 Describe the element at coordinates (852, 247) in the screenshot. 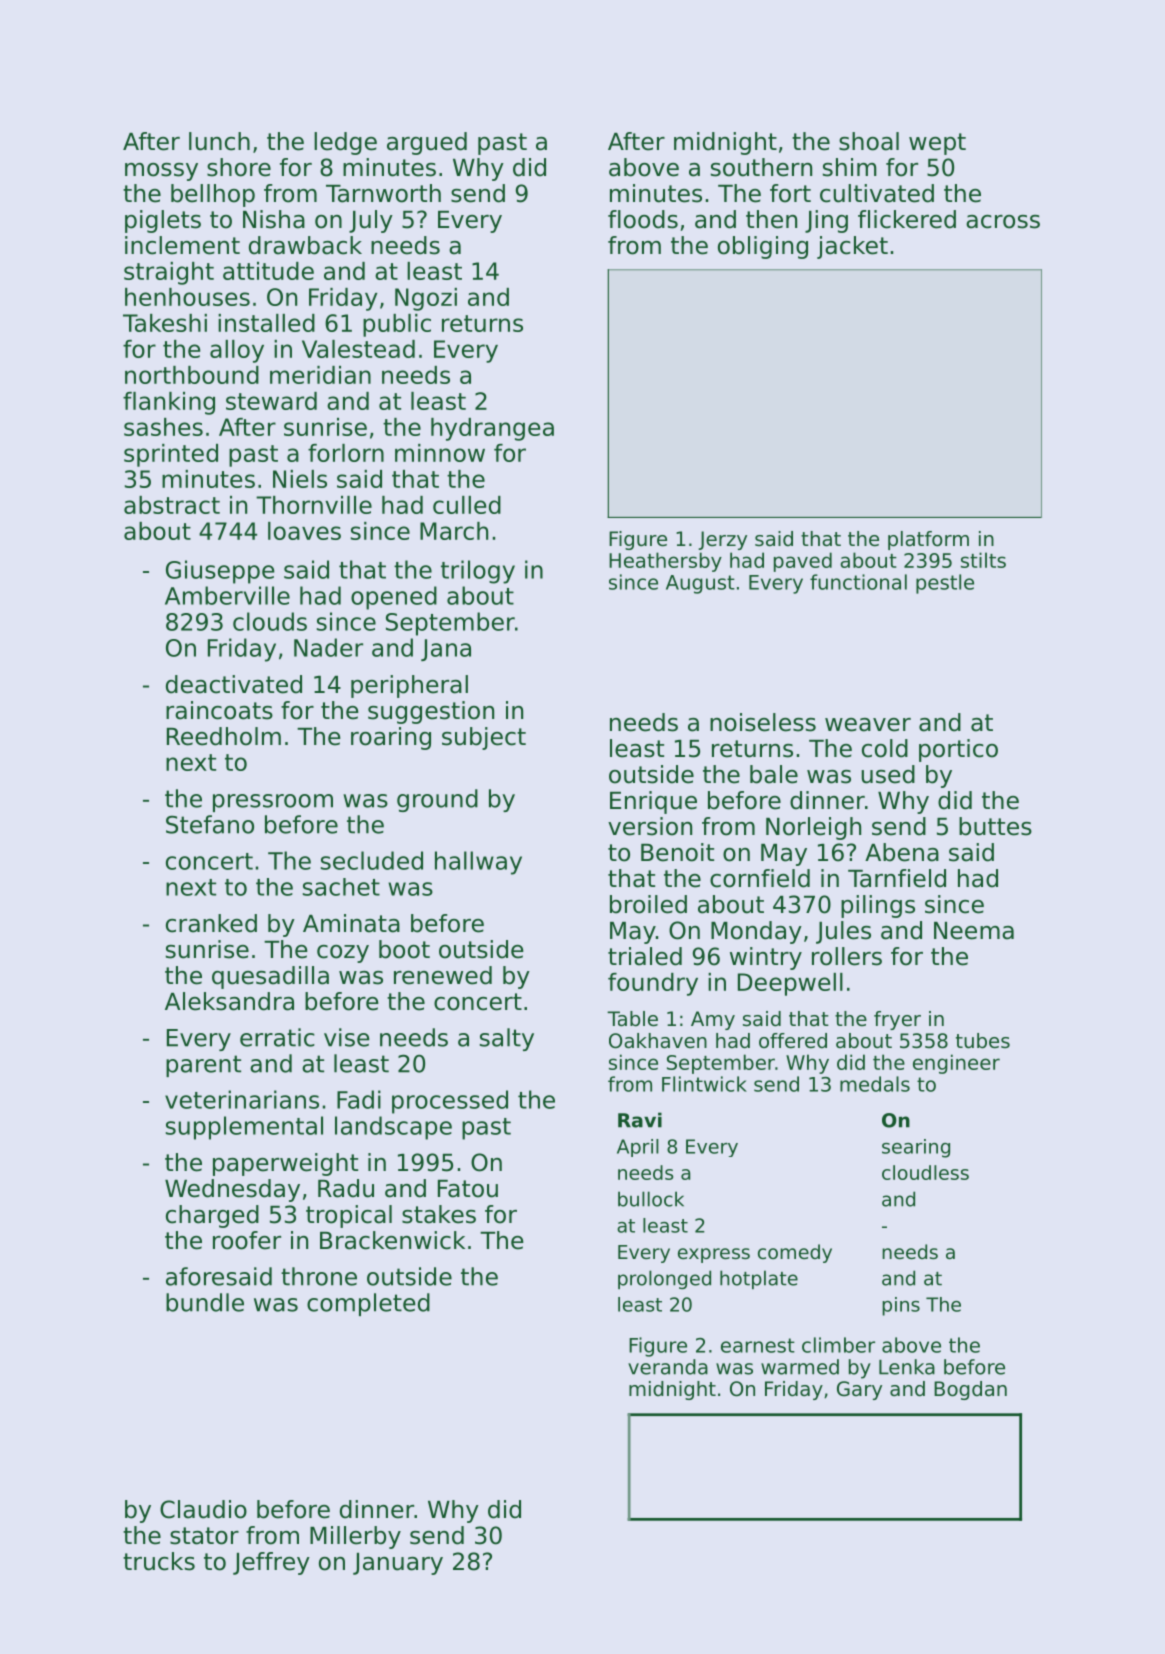

I see `jacket` at that location.
